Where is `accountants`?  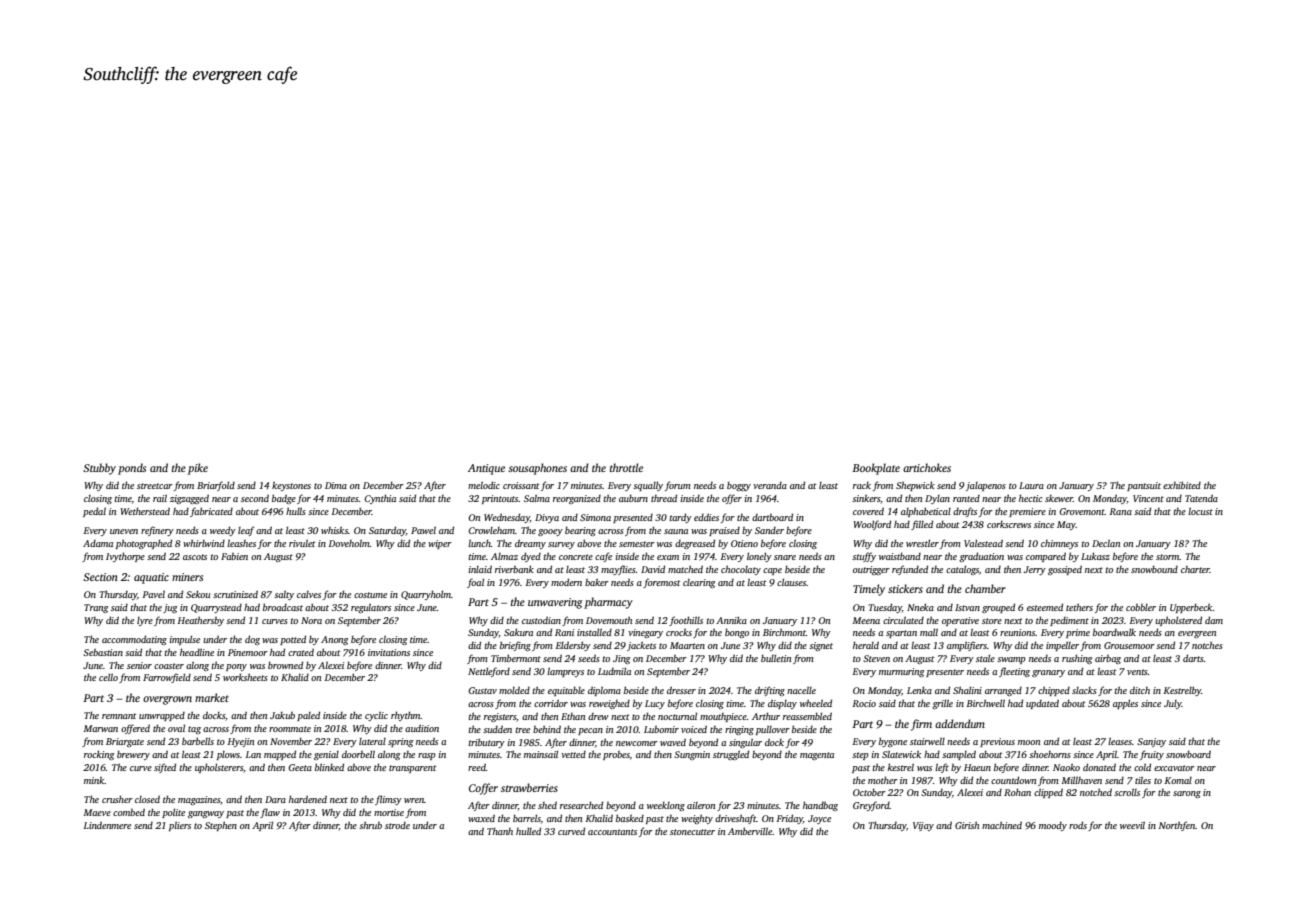 accountants is located at coordinates (612, 832).
